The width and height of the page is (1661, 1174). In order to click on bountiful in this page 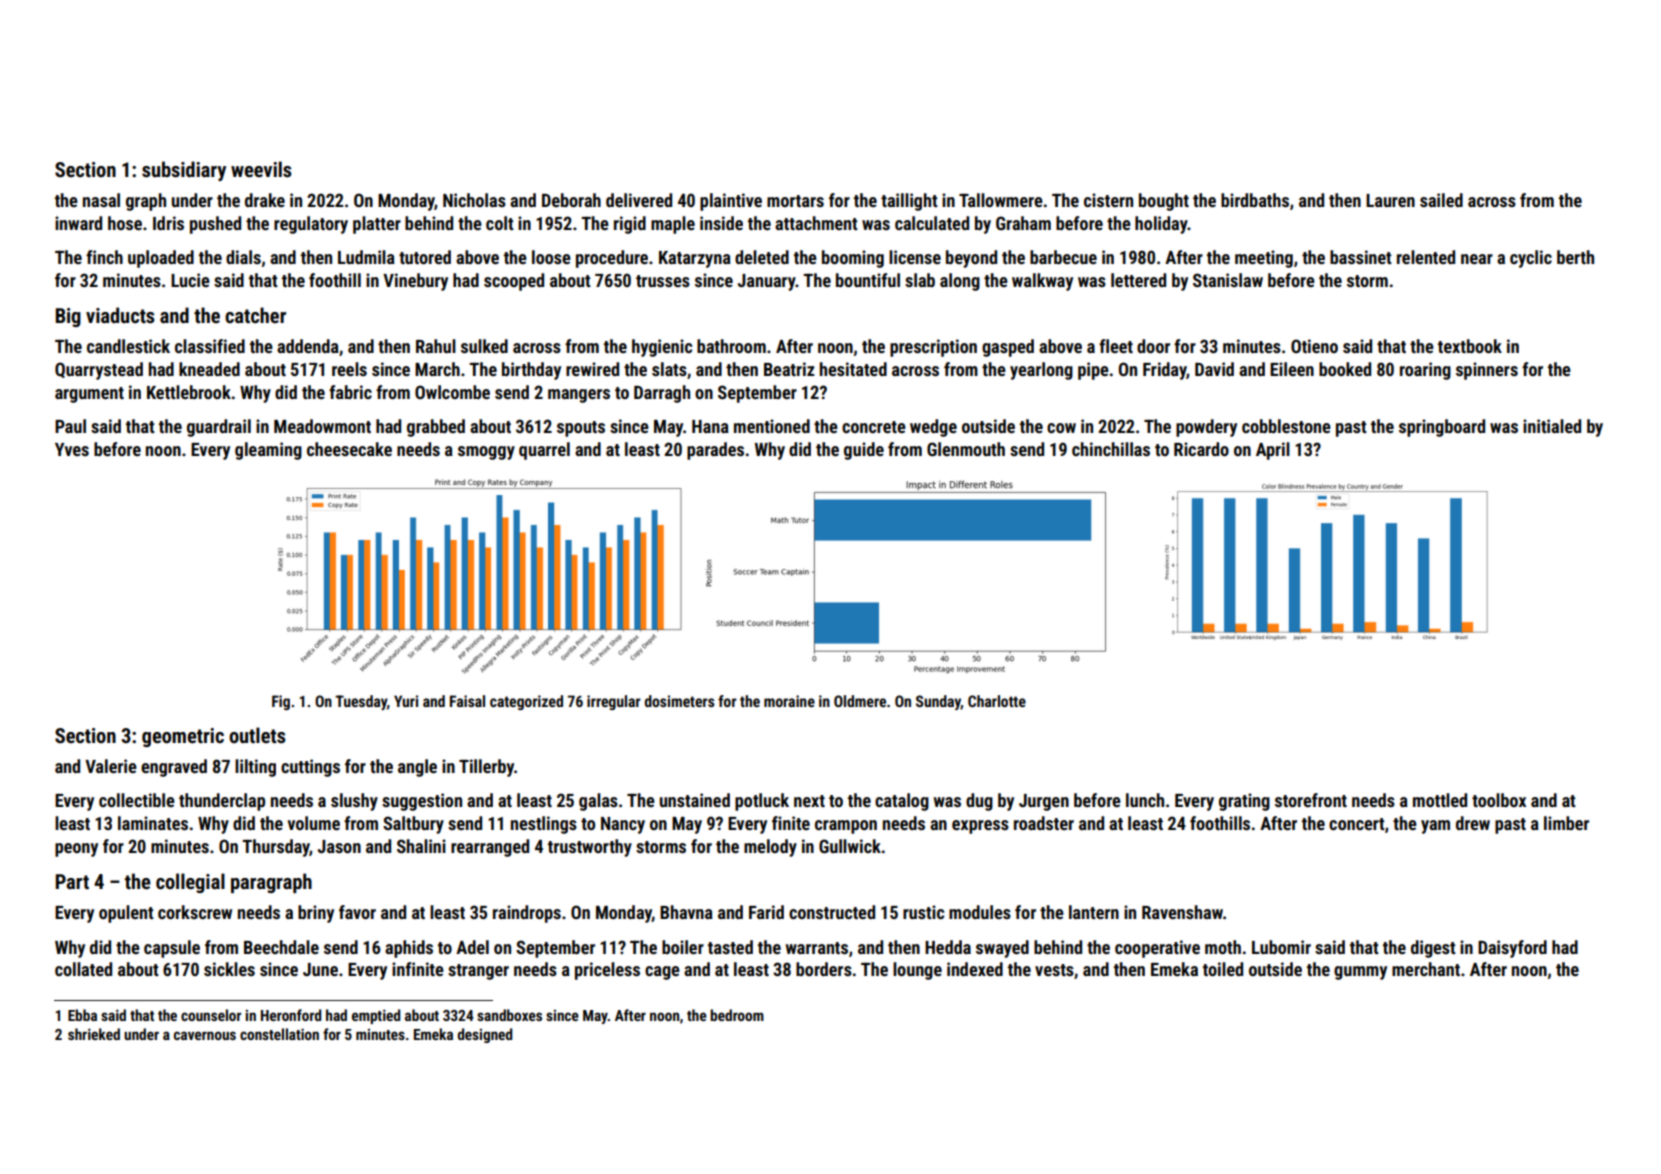, I will do `click(868, 280)`.
